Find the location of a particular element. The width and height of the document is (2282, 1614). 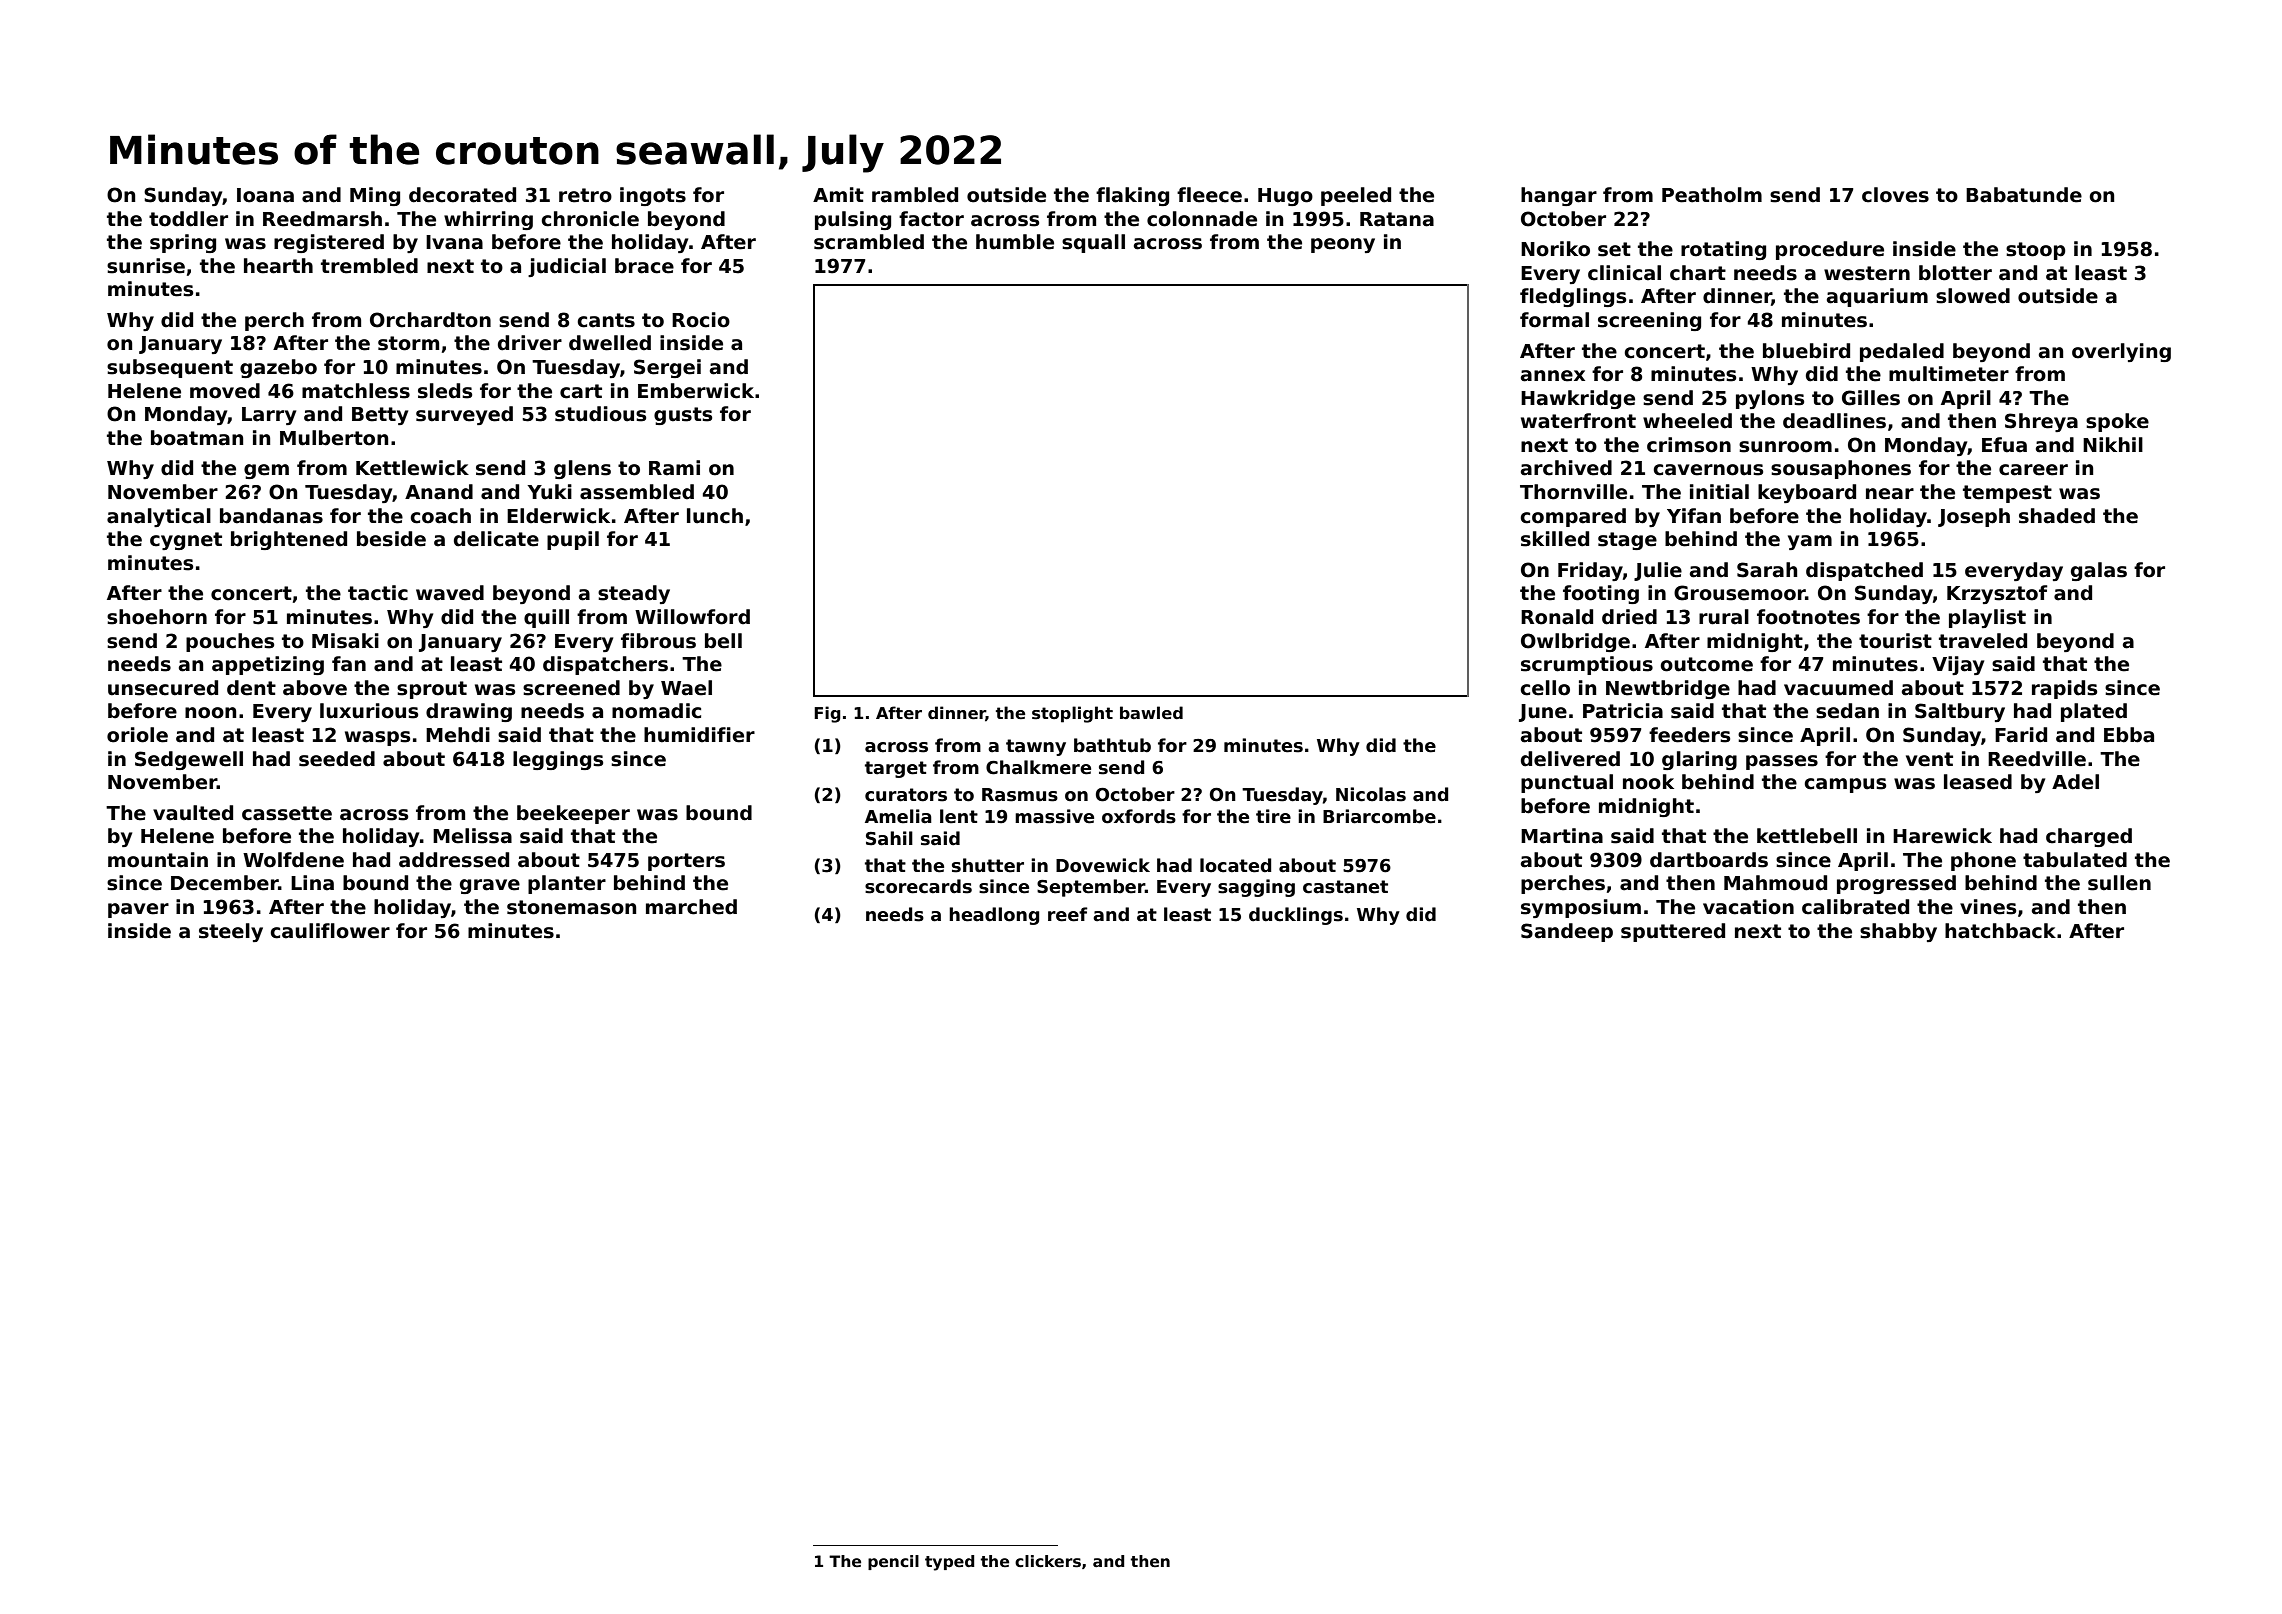

storm is located at coordinates (408, 343).
